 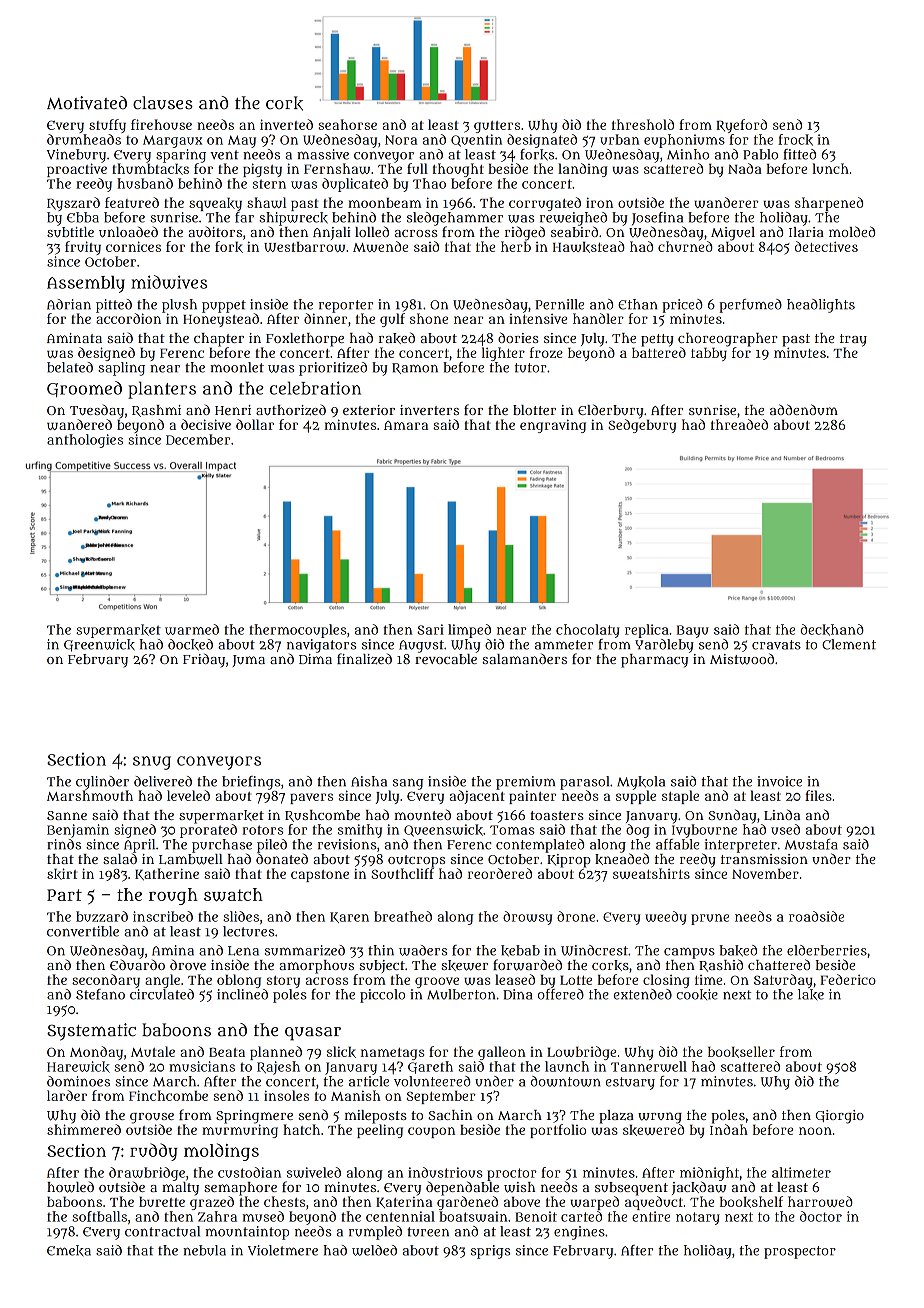 I want to click on Motivated, so click(x=87, y=103).
